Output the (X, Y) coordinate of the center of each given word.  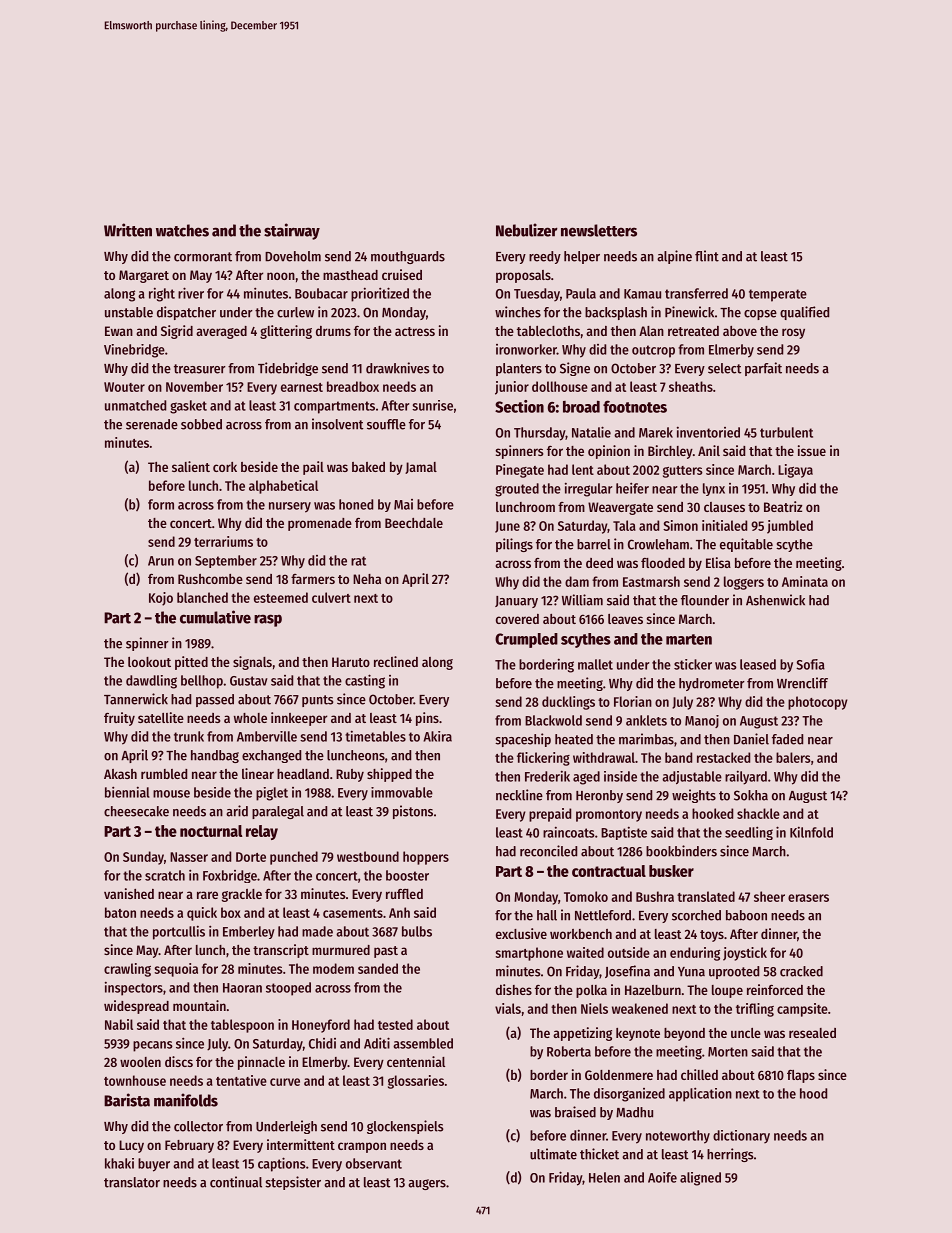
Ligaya (795, 471)
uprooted (734, 972)
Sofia (810, 664)
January (516, 602)
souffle (386, 424)
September (226, 561)
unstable (129, 312)
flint (707, 256)
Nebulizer (527, 230)
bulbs (417, 931)
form (161, 504)
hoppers (426, 858)
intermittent (301, 1144)
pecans (153, 1046)
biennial (127, 792)
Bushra (655, 896)
